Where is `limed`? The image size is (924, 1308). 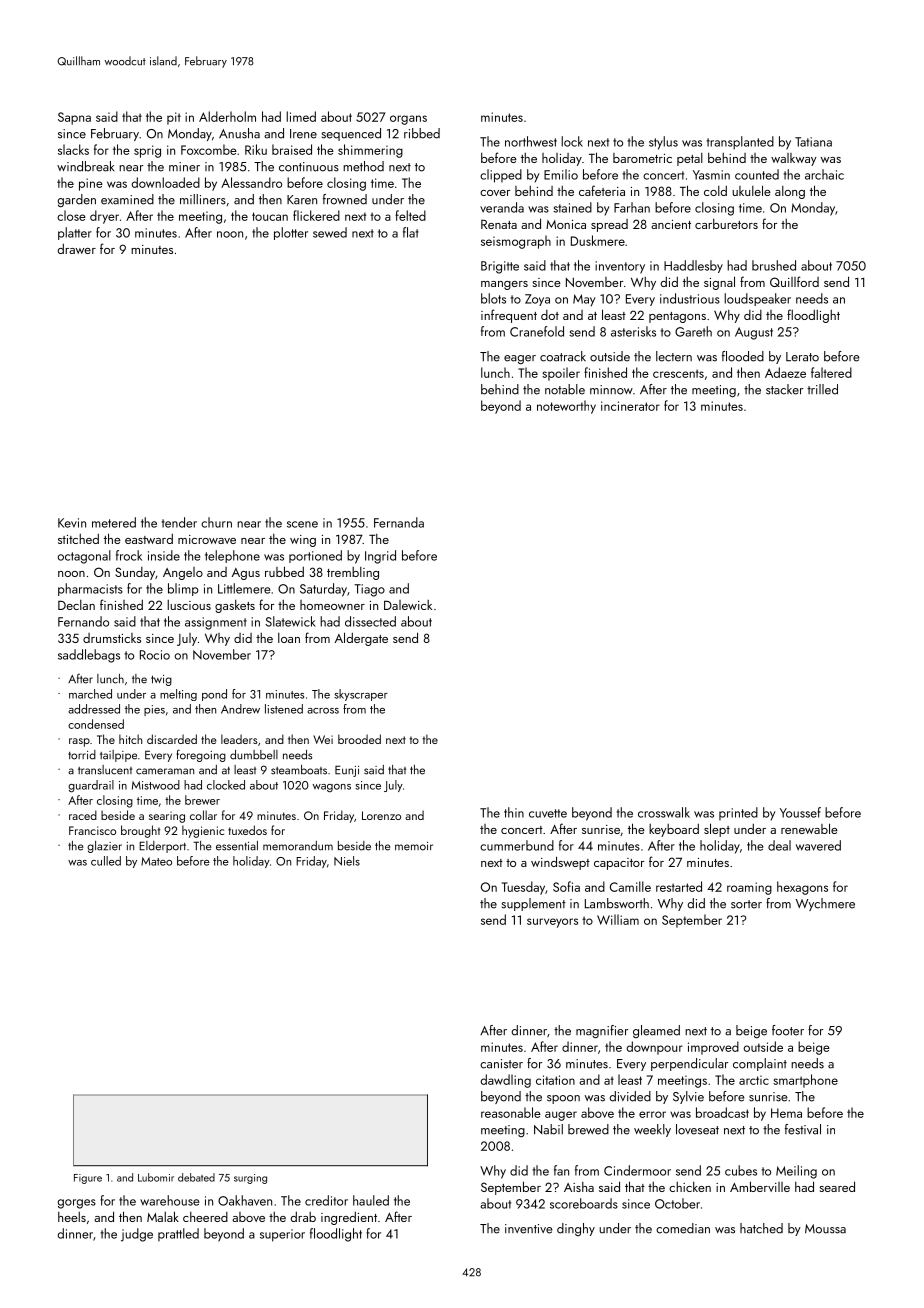
limed is located at coordinates (301, 116).
